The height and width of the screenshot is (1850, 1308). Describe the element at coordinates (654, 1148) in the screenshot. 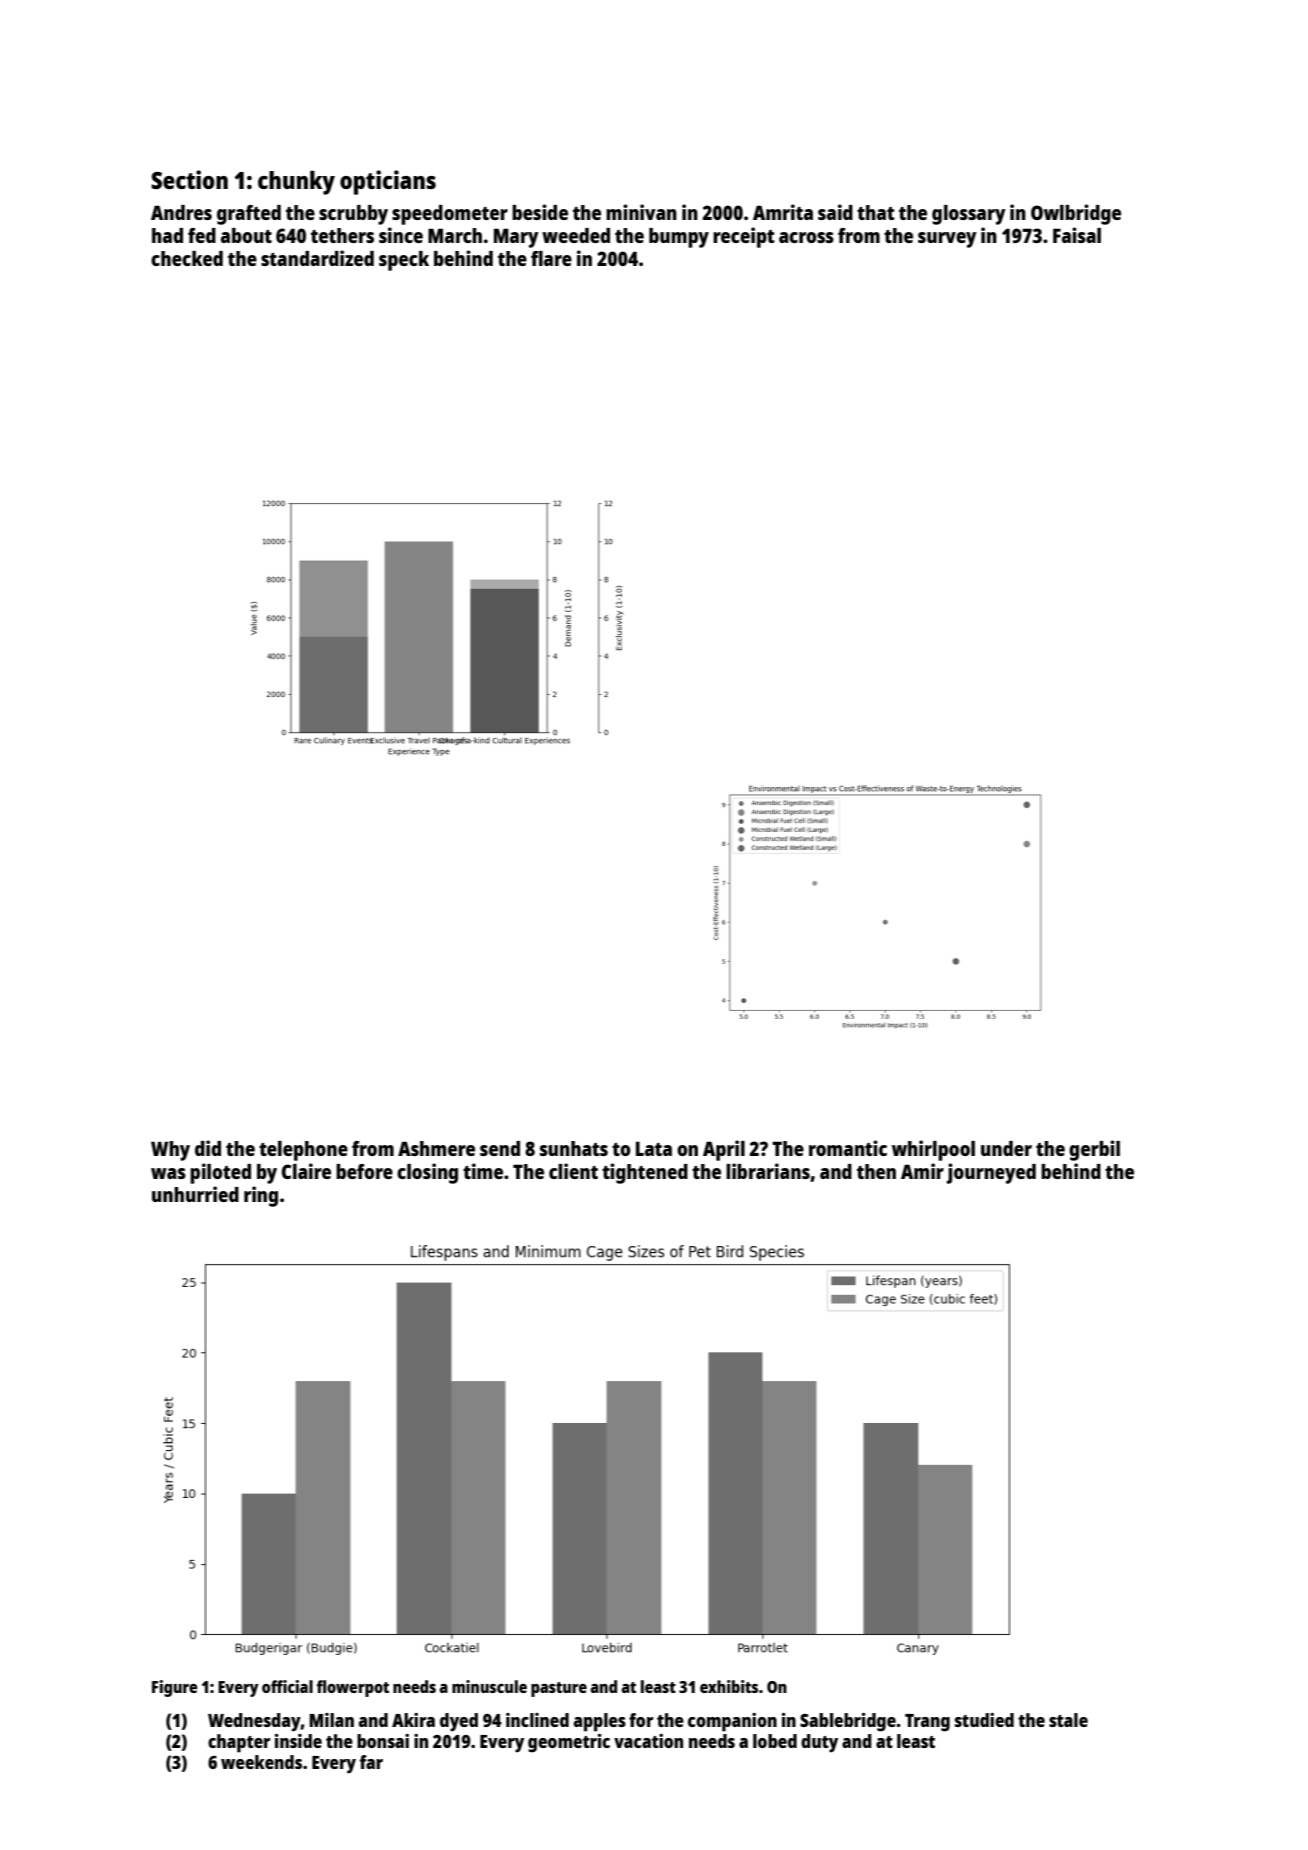

I see `Lata` at that location.
